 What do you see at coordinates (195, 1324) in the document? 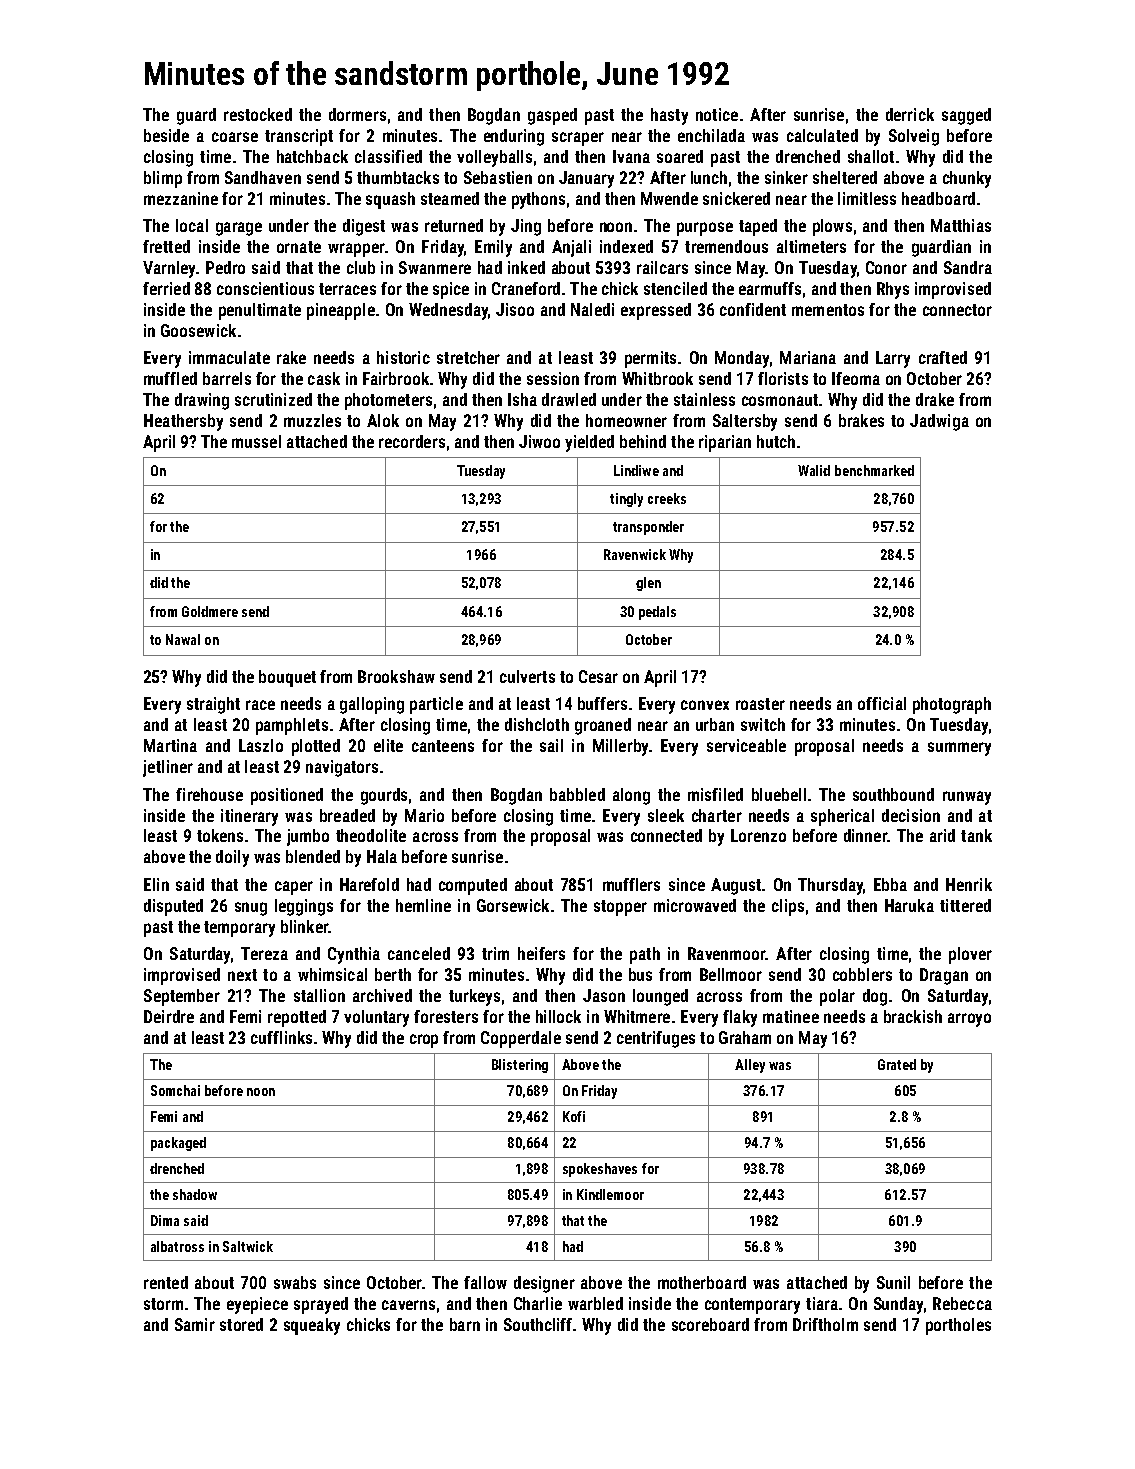
I see `Samir` at bounding box center [195, 1324].
